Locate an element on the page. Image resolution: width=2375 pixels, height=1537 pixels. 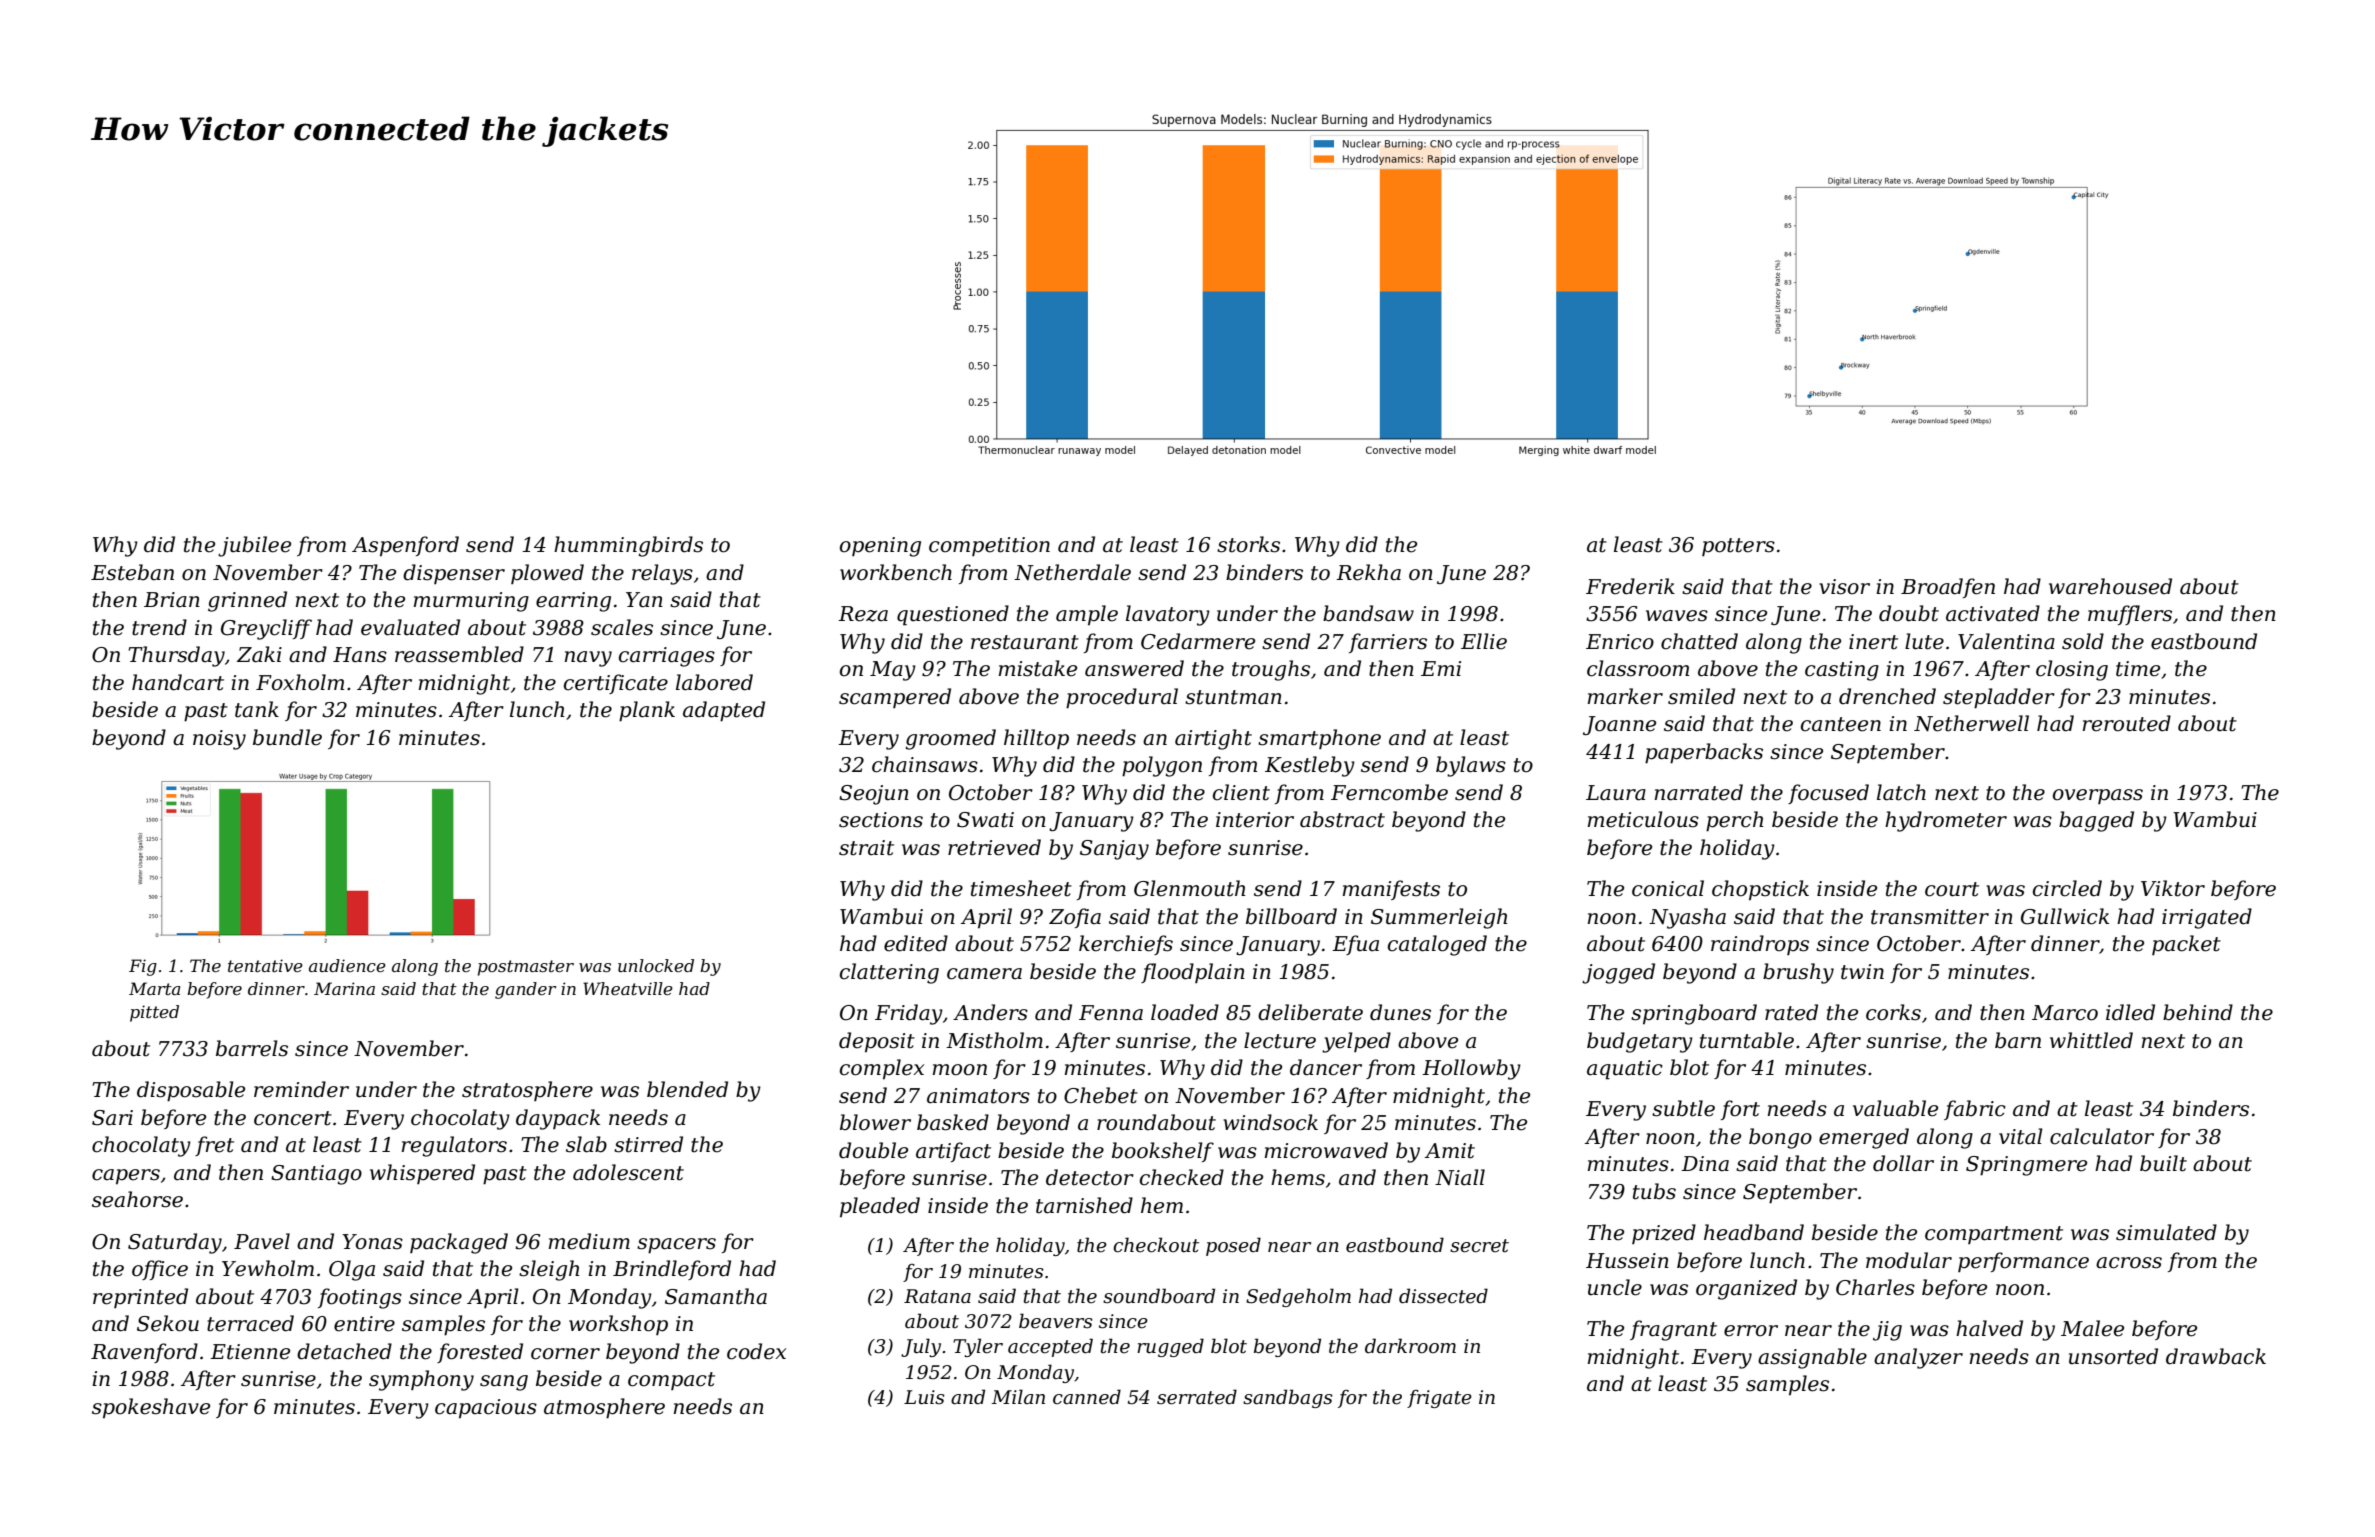
blended is located at coordinates (687, 1089).
